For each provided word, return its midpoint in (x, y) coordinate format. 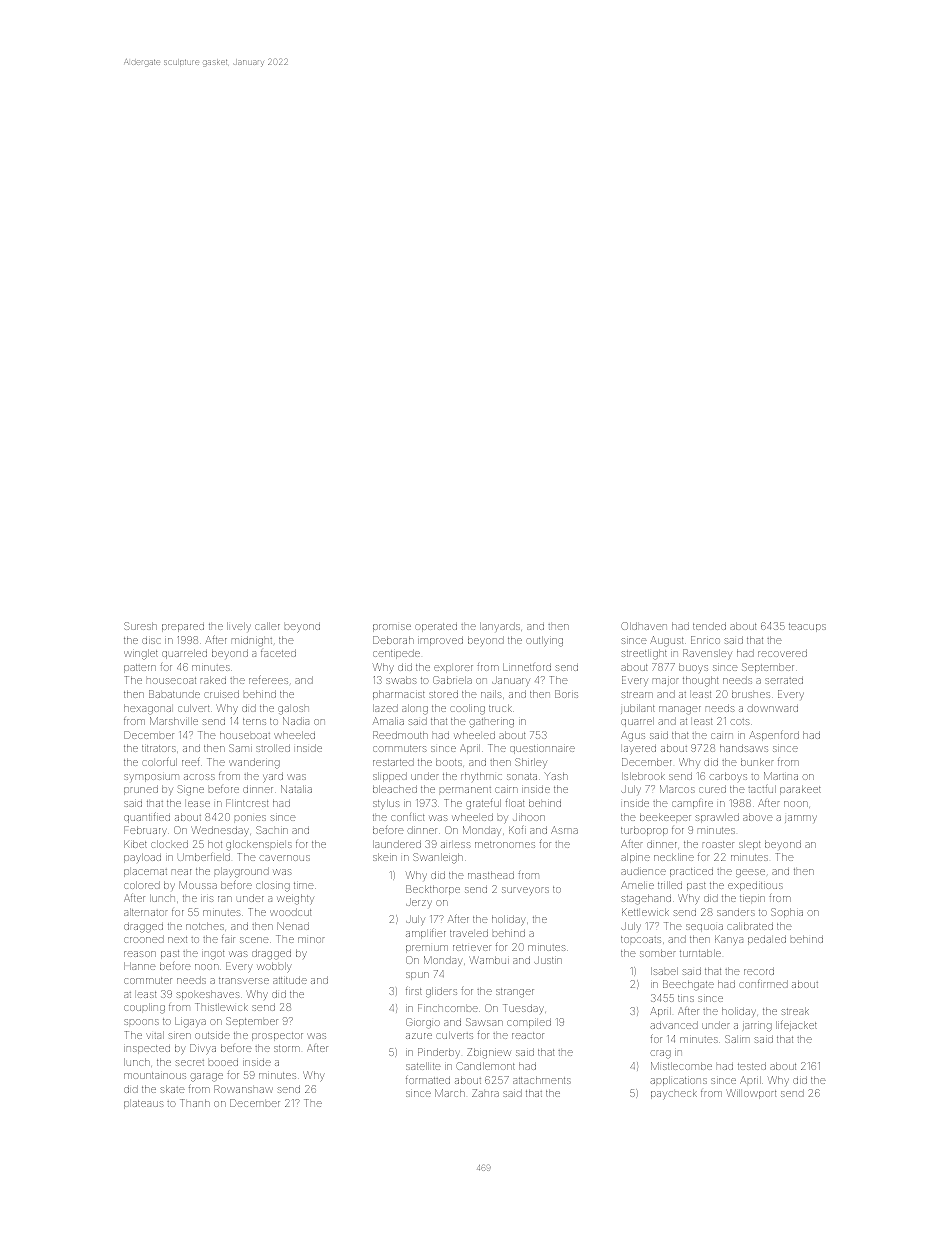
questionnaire (542, 749)
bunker (757, 762)
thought (700, 681)
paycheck (674, 1094)
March (450, 1093)
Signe (191, 790)
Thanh (195, 1103)
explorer (453, 669)
